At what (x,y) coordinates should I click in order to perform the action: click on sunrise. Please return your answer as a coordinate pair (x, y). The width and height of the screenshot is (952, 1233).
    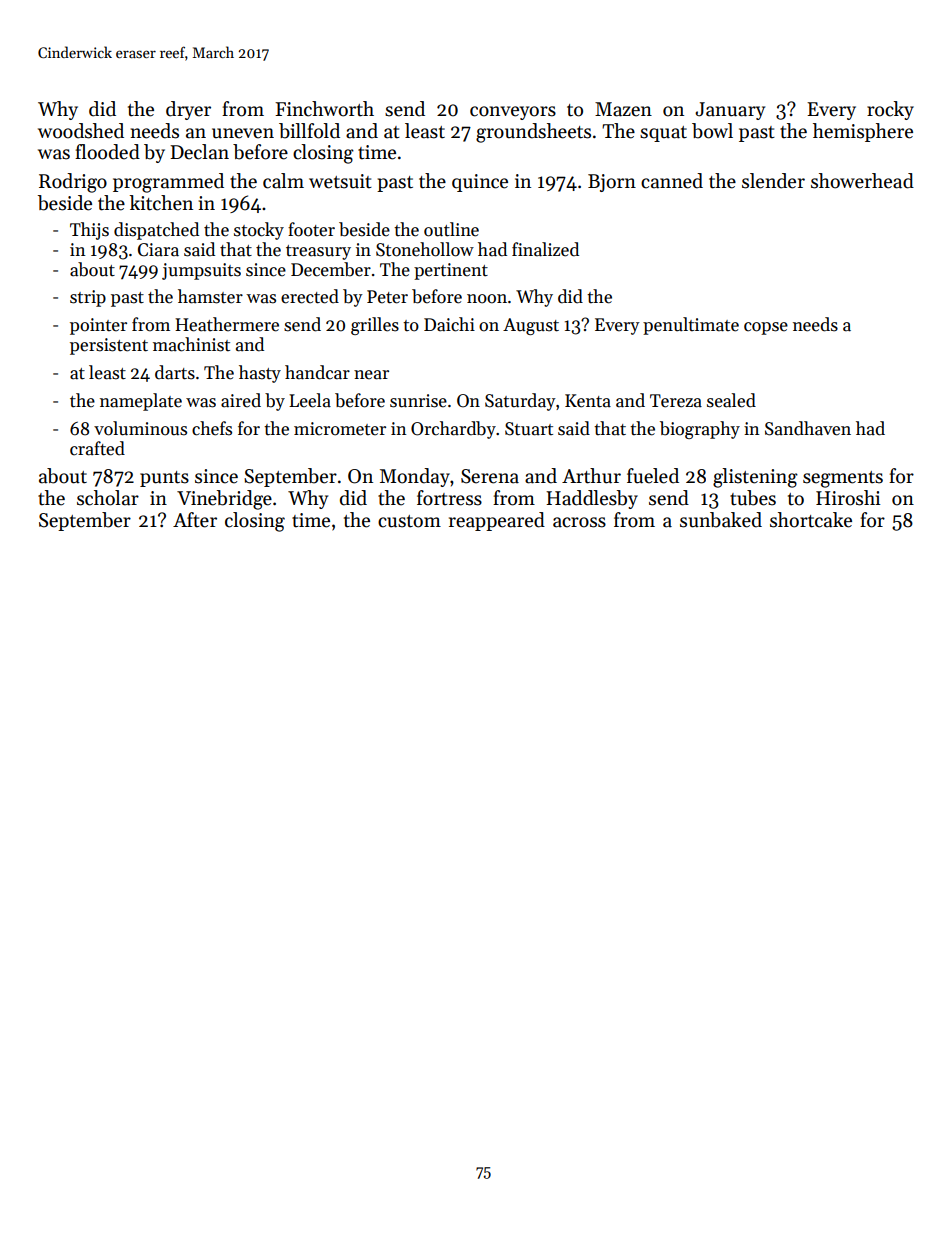
    Looking at the image, I should click on (418, 401).
